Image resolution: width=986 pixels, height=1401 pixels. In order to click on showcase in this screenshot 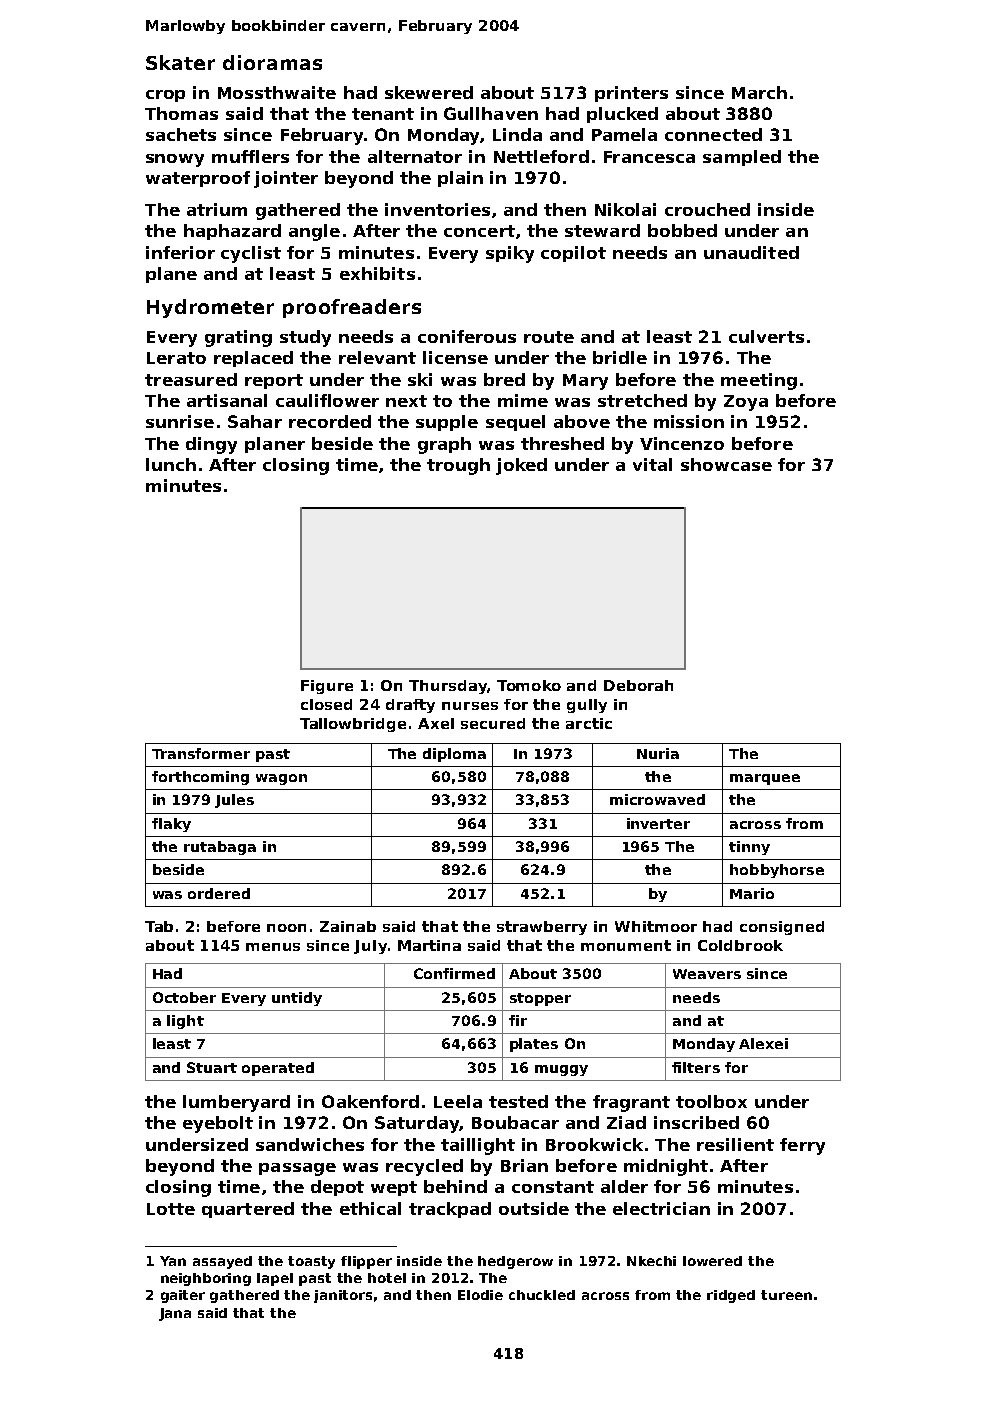, I will do `click(726, 464)`.
